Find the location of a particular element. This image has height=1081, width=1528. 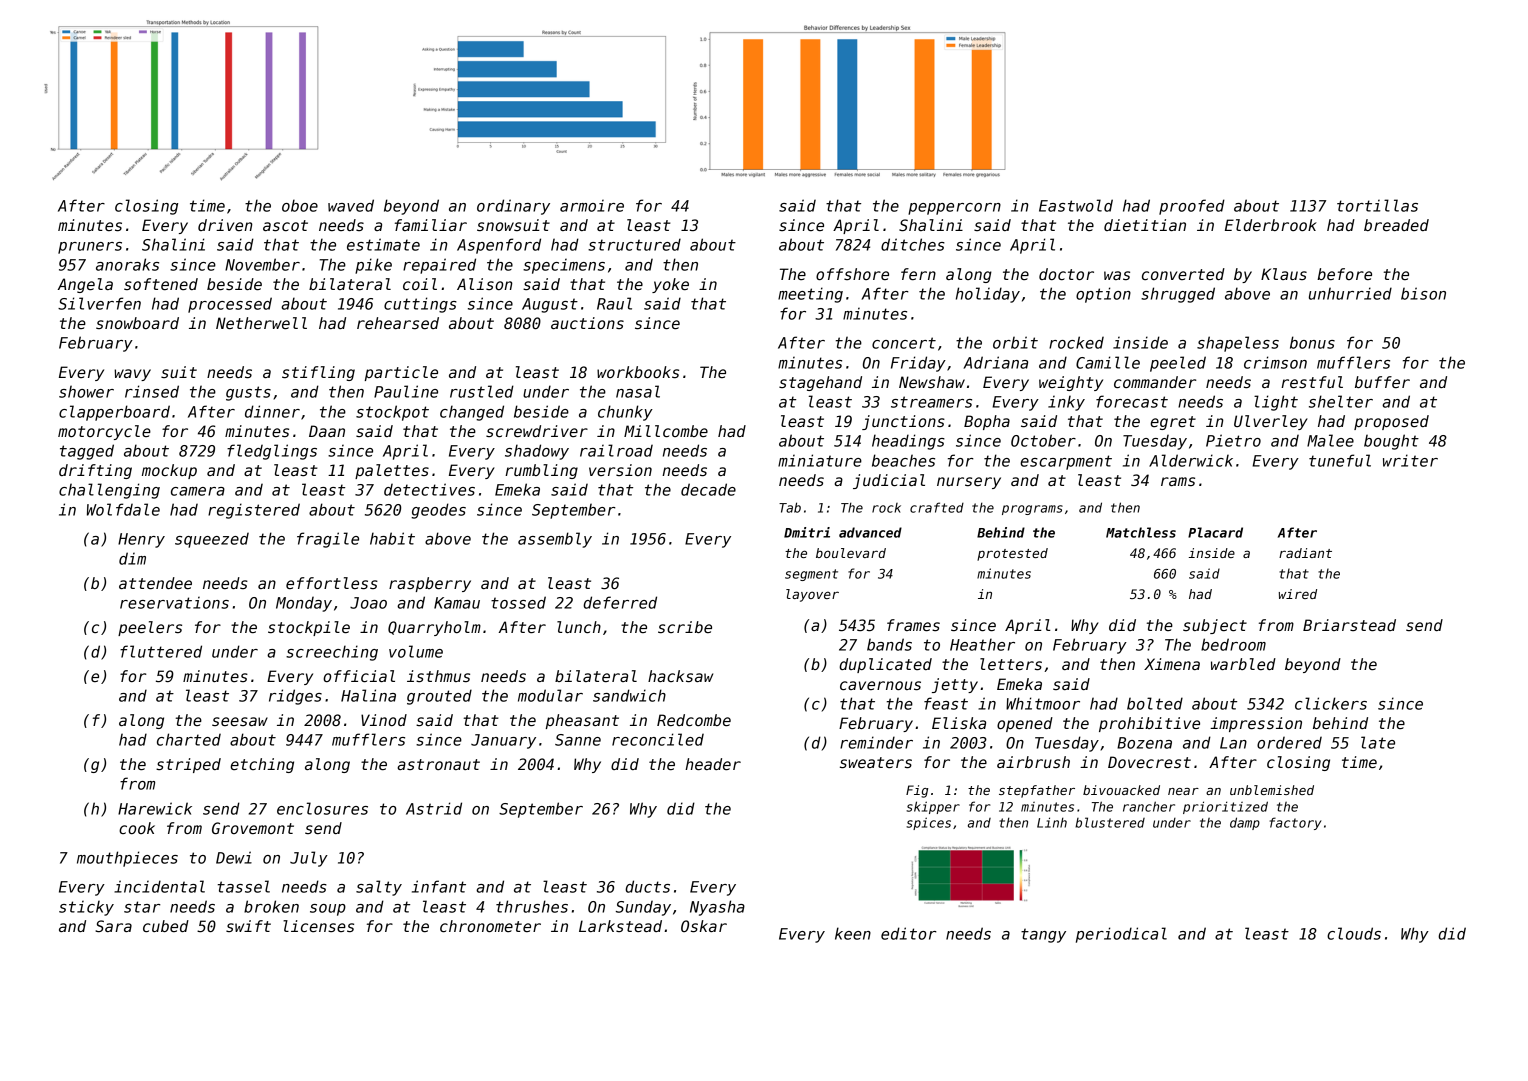

ridges is located at coordinates (295, 697).
